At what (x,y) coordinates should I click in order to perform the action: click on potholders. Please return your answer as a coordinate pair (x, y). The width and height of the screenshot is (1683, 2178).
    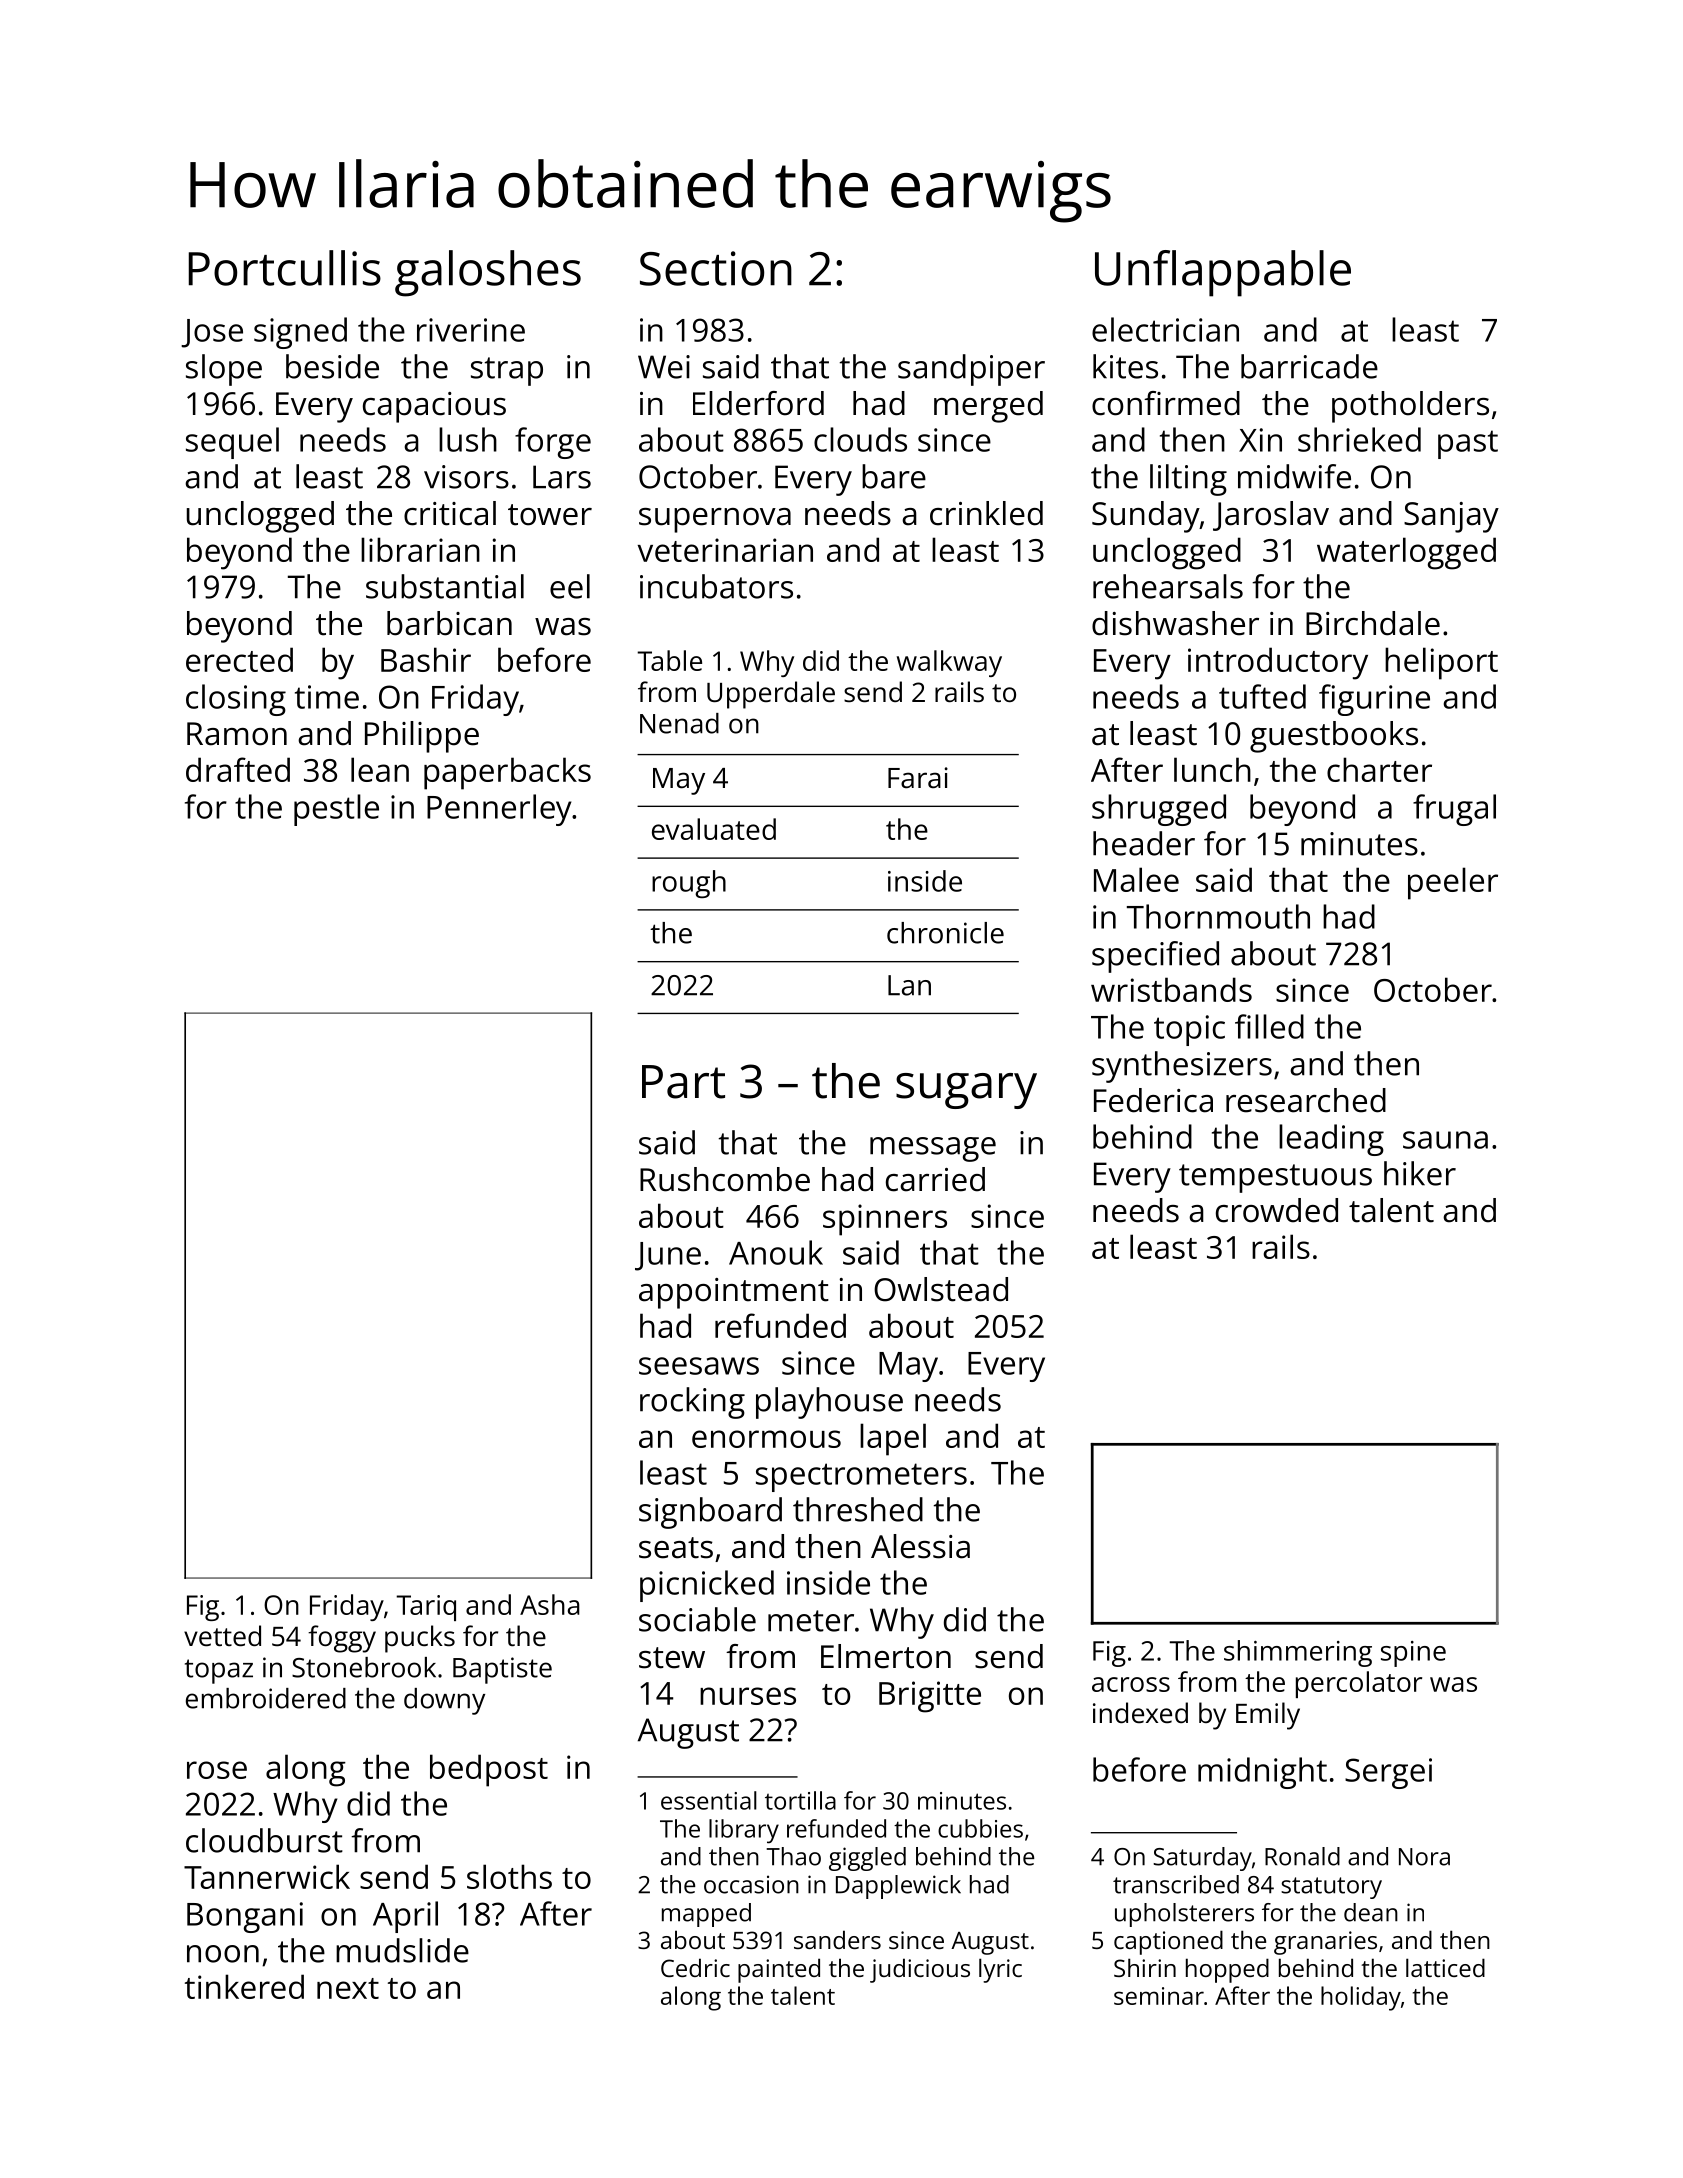
    Looking at the image, I should click on (1410, 407).
